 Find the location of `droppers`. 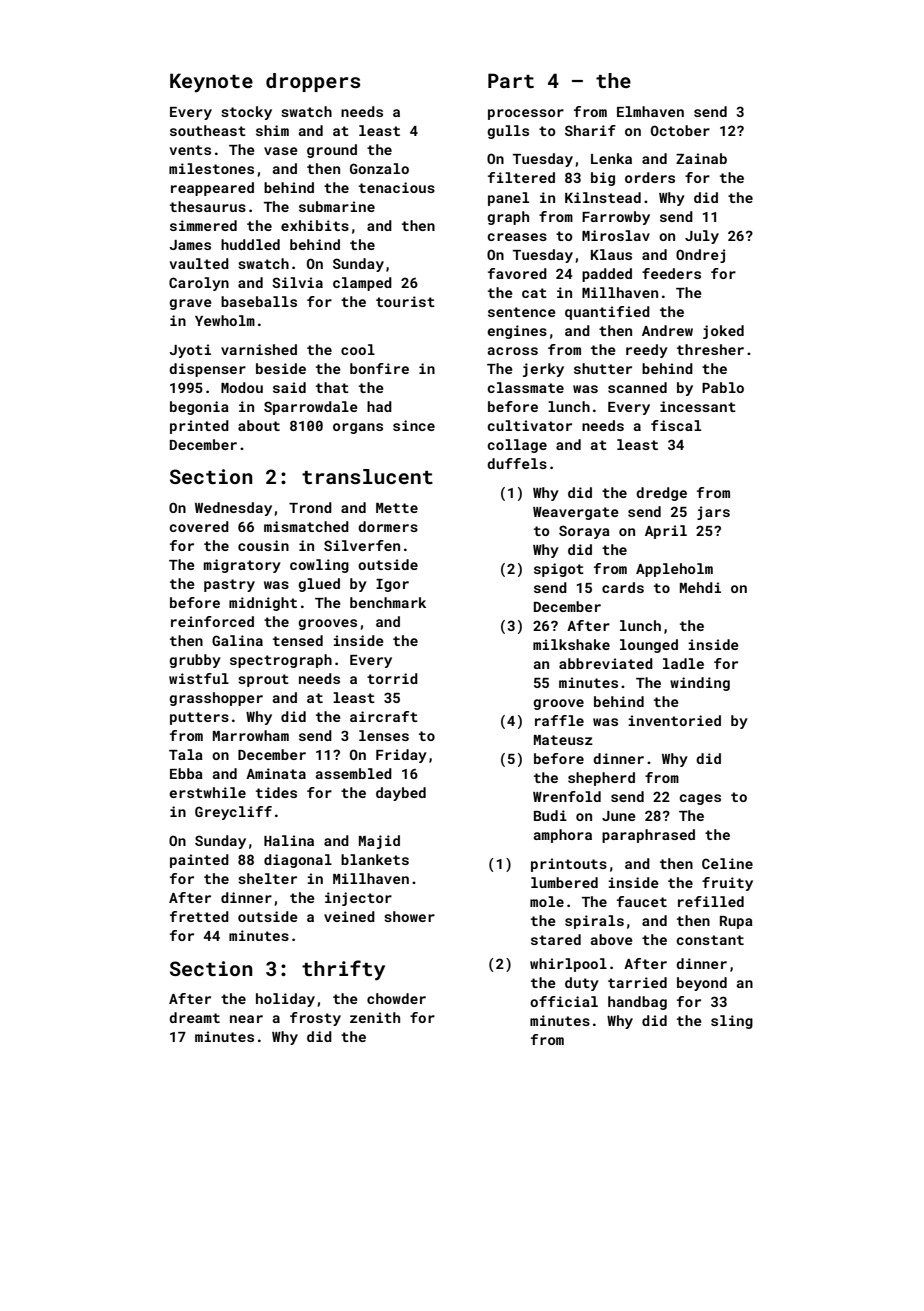

droppers is located at coordinates (313, 82).
